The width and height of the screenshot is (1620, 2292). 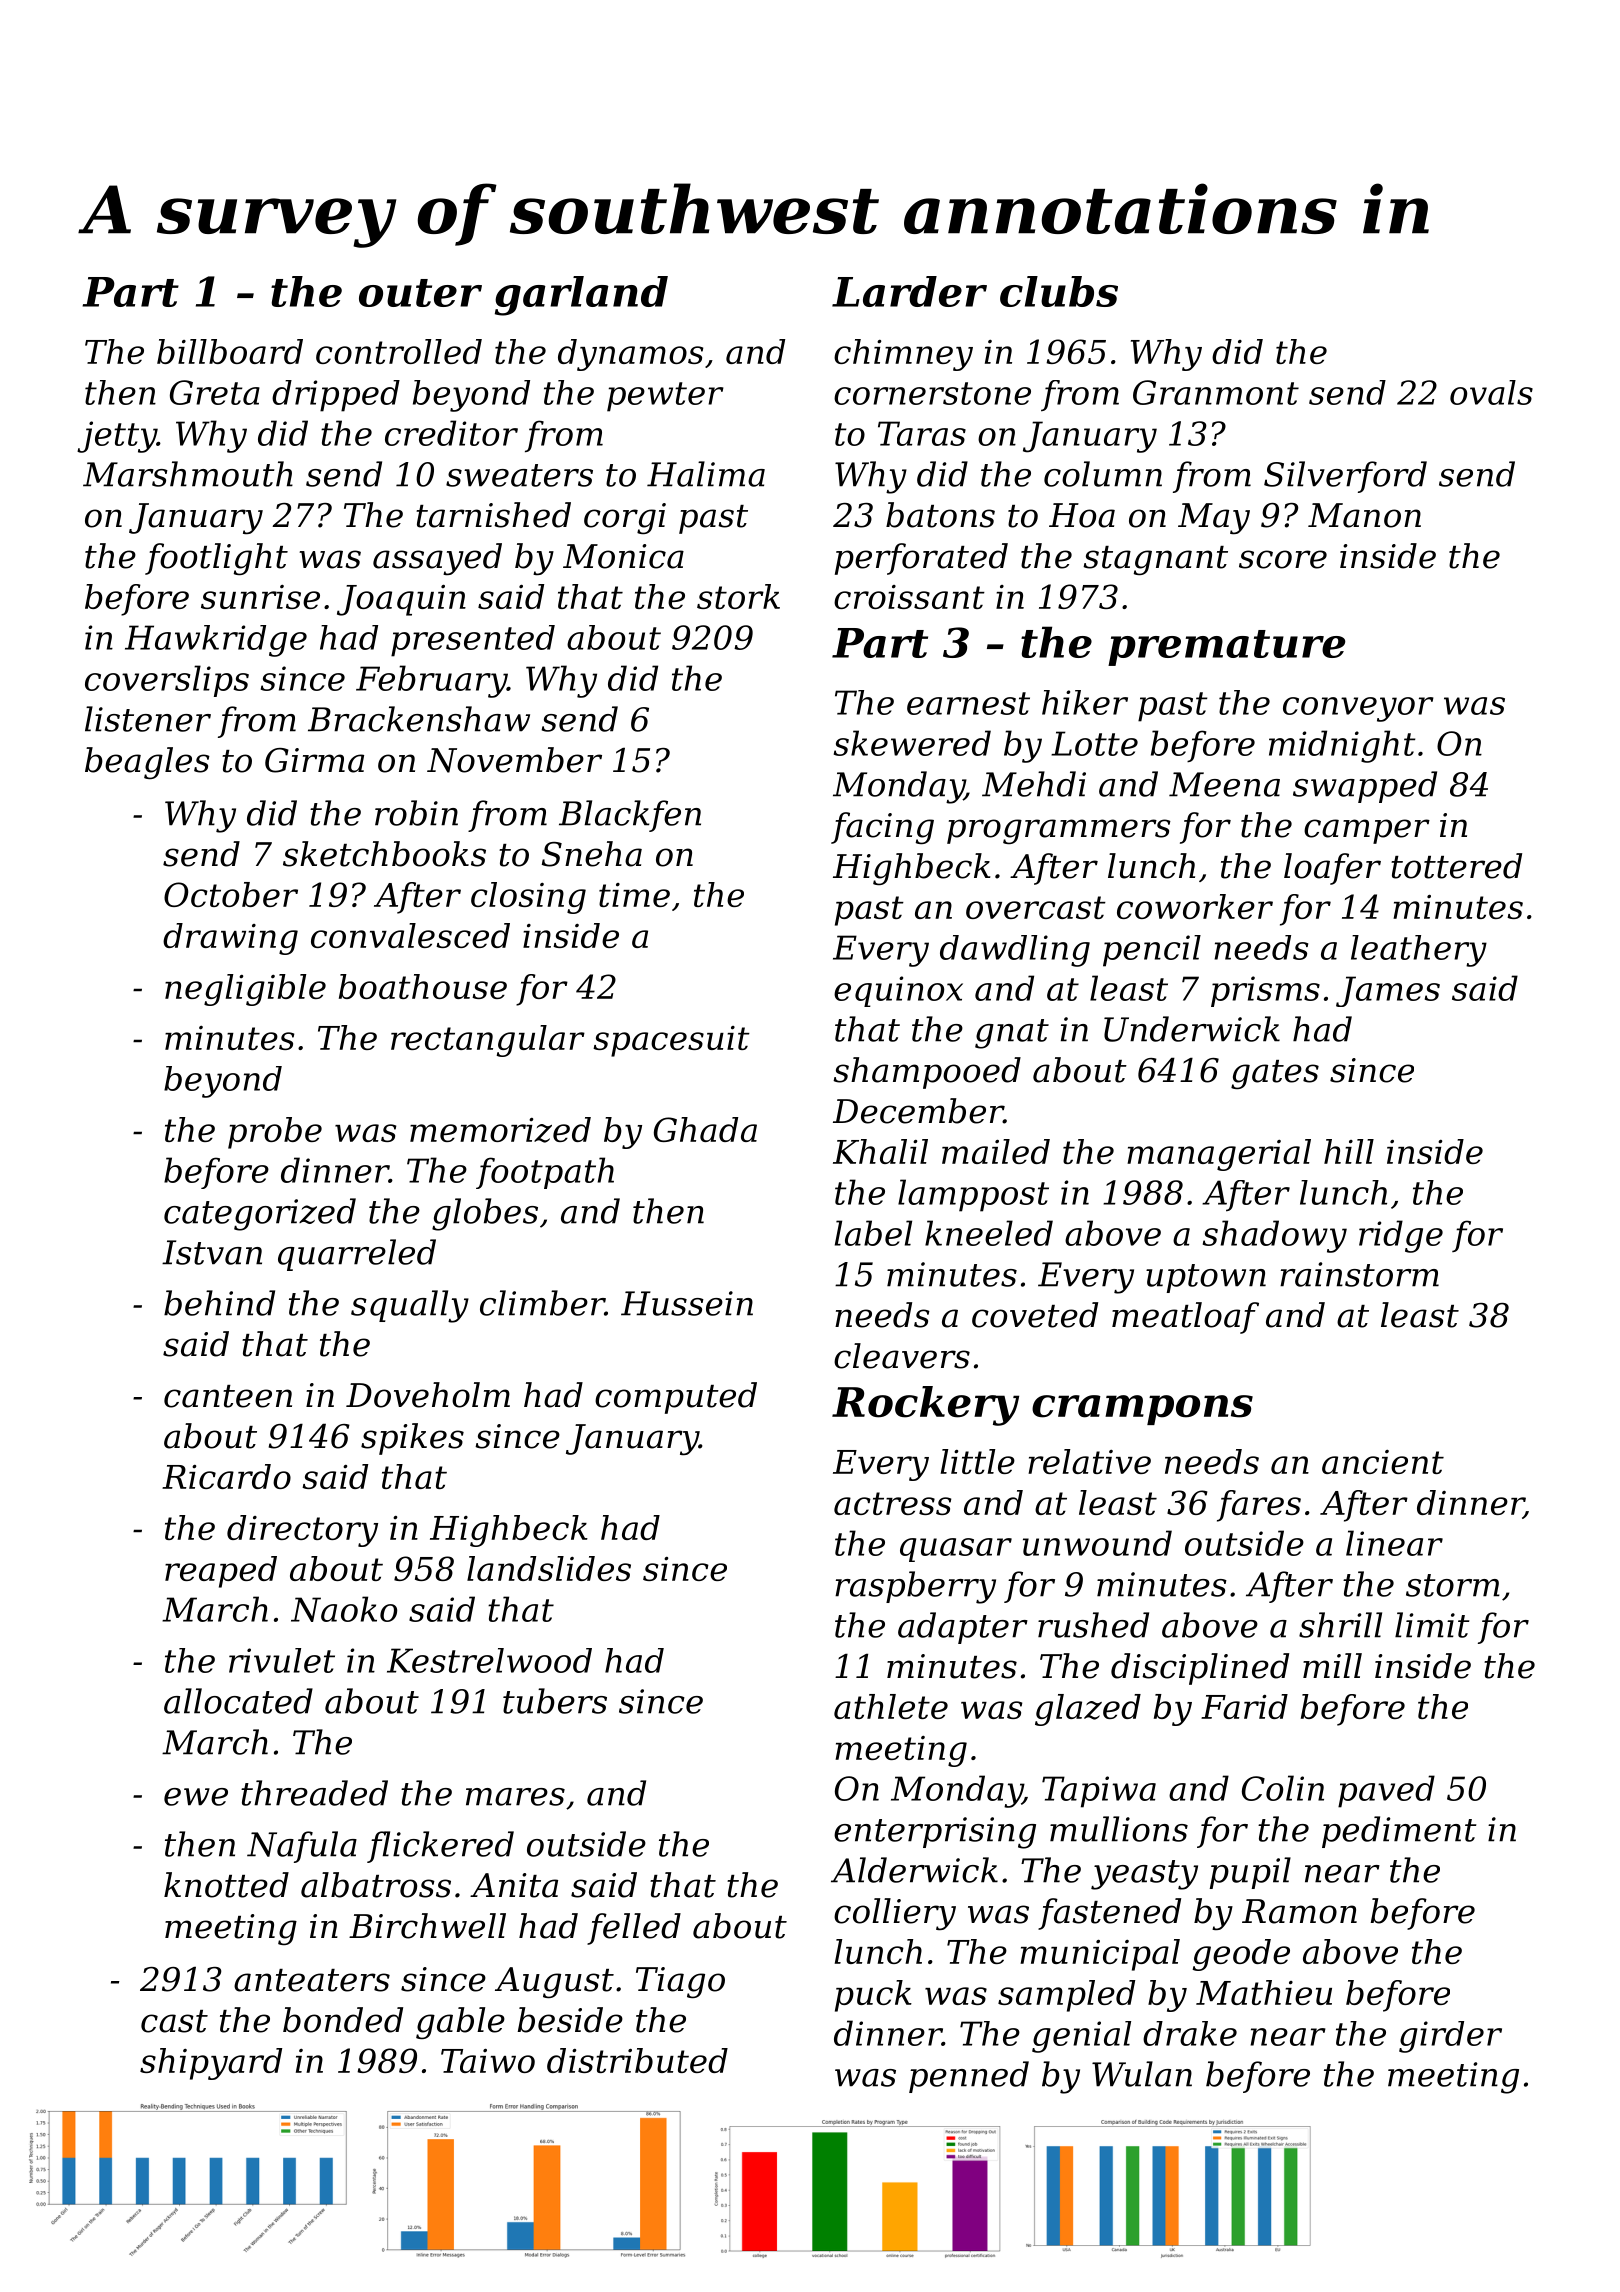 What do you see at coordinates (420, 293) in the screenshot?
I see `outer` at bounding box center [420, 293].
